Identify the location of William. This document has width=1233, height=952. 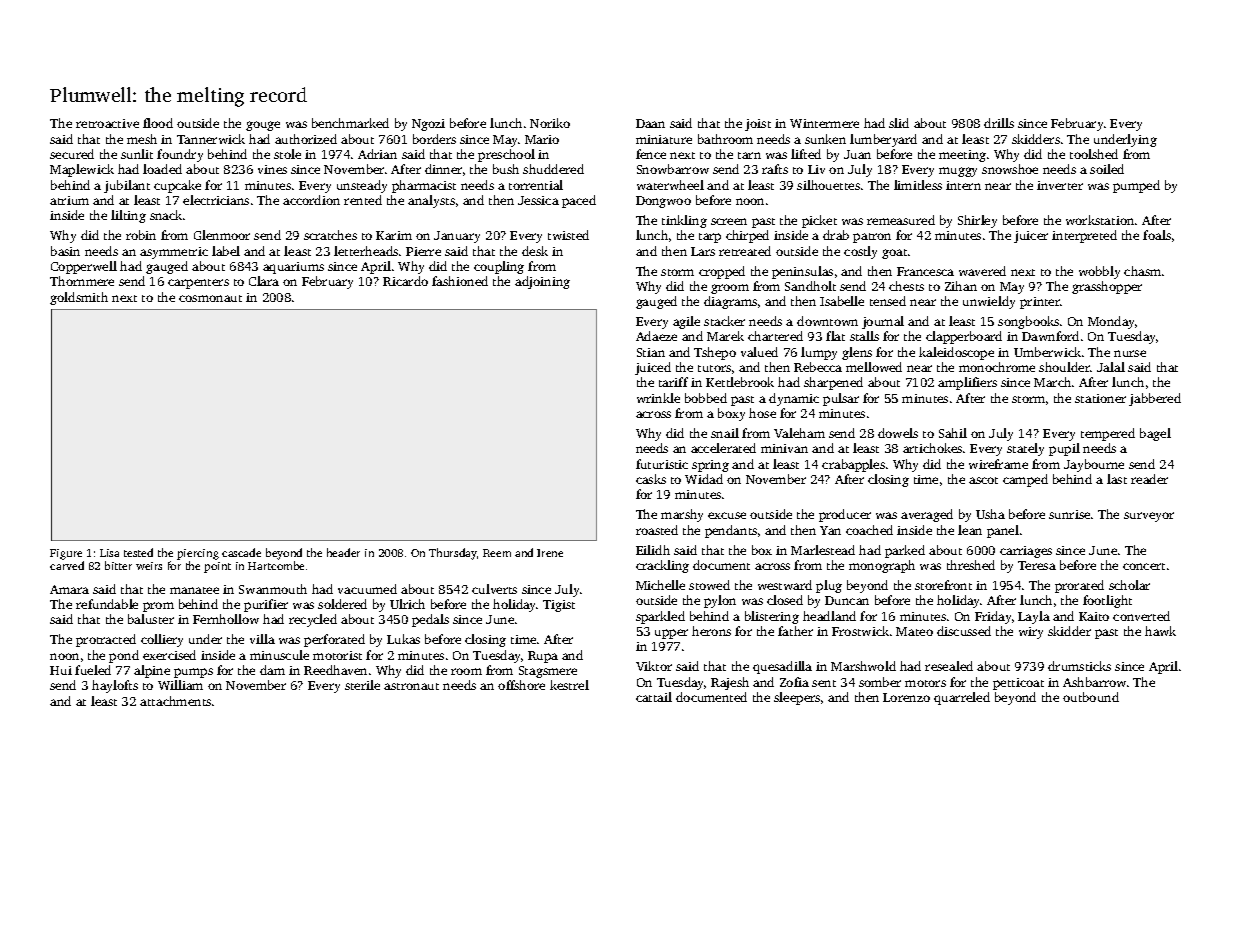
(180, 685).
